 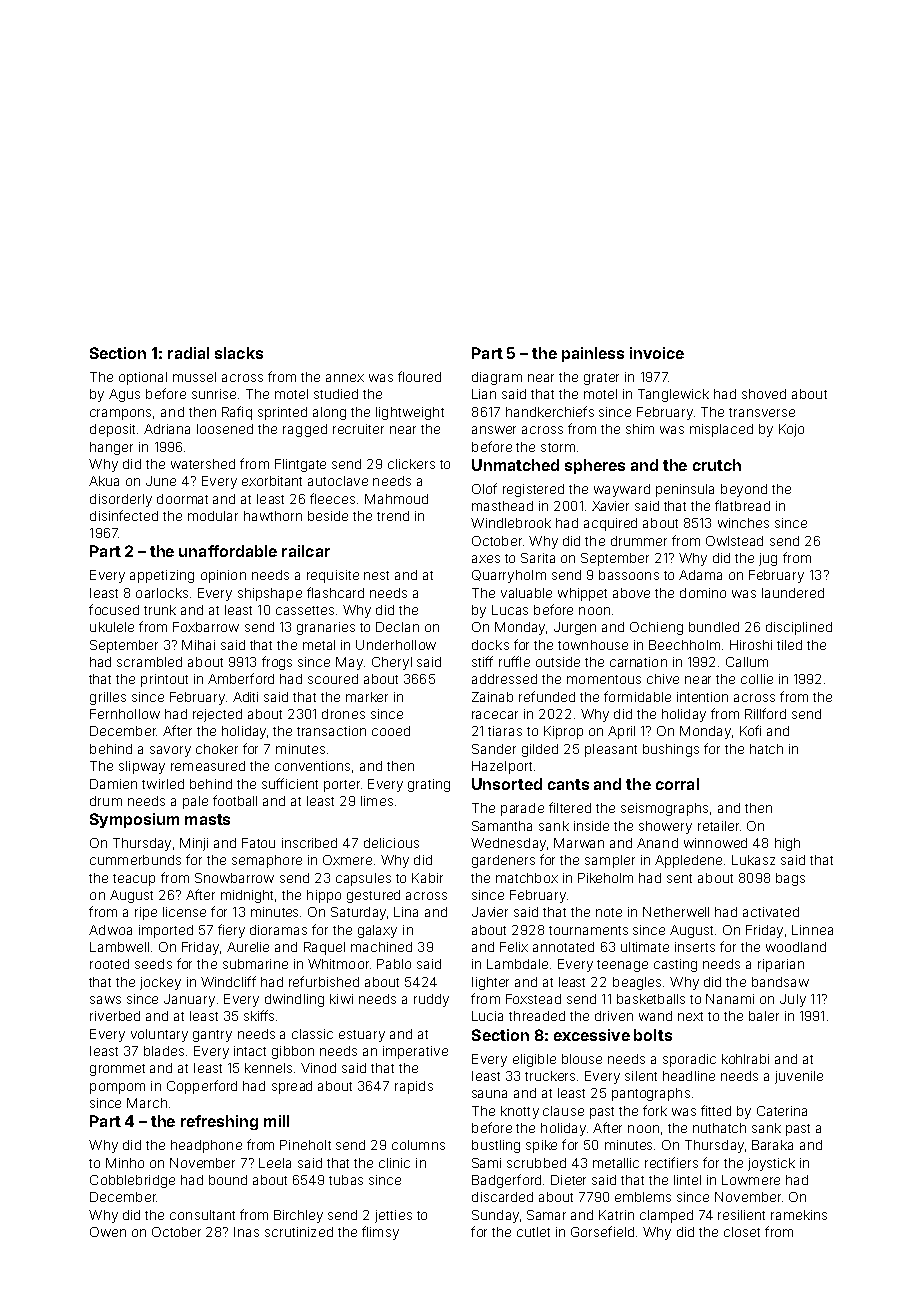 What do you see at coordinates (113, 784) in the image?
I see `Damien` at bounding box center [113, 784].
